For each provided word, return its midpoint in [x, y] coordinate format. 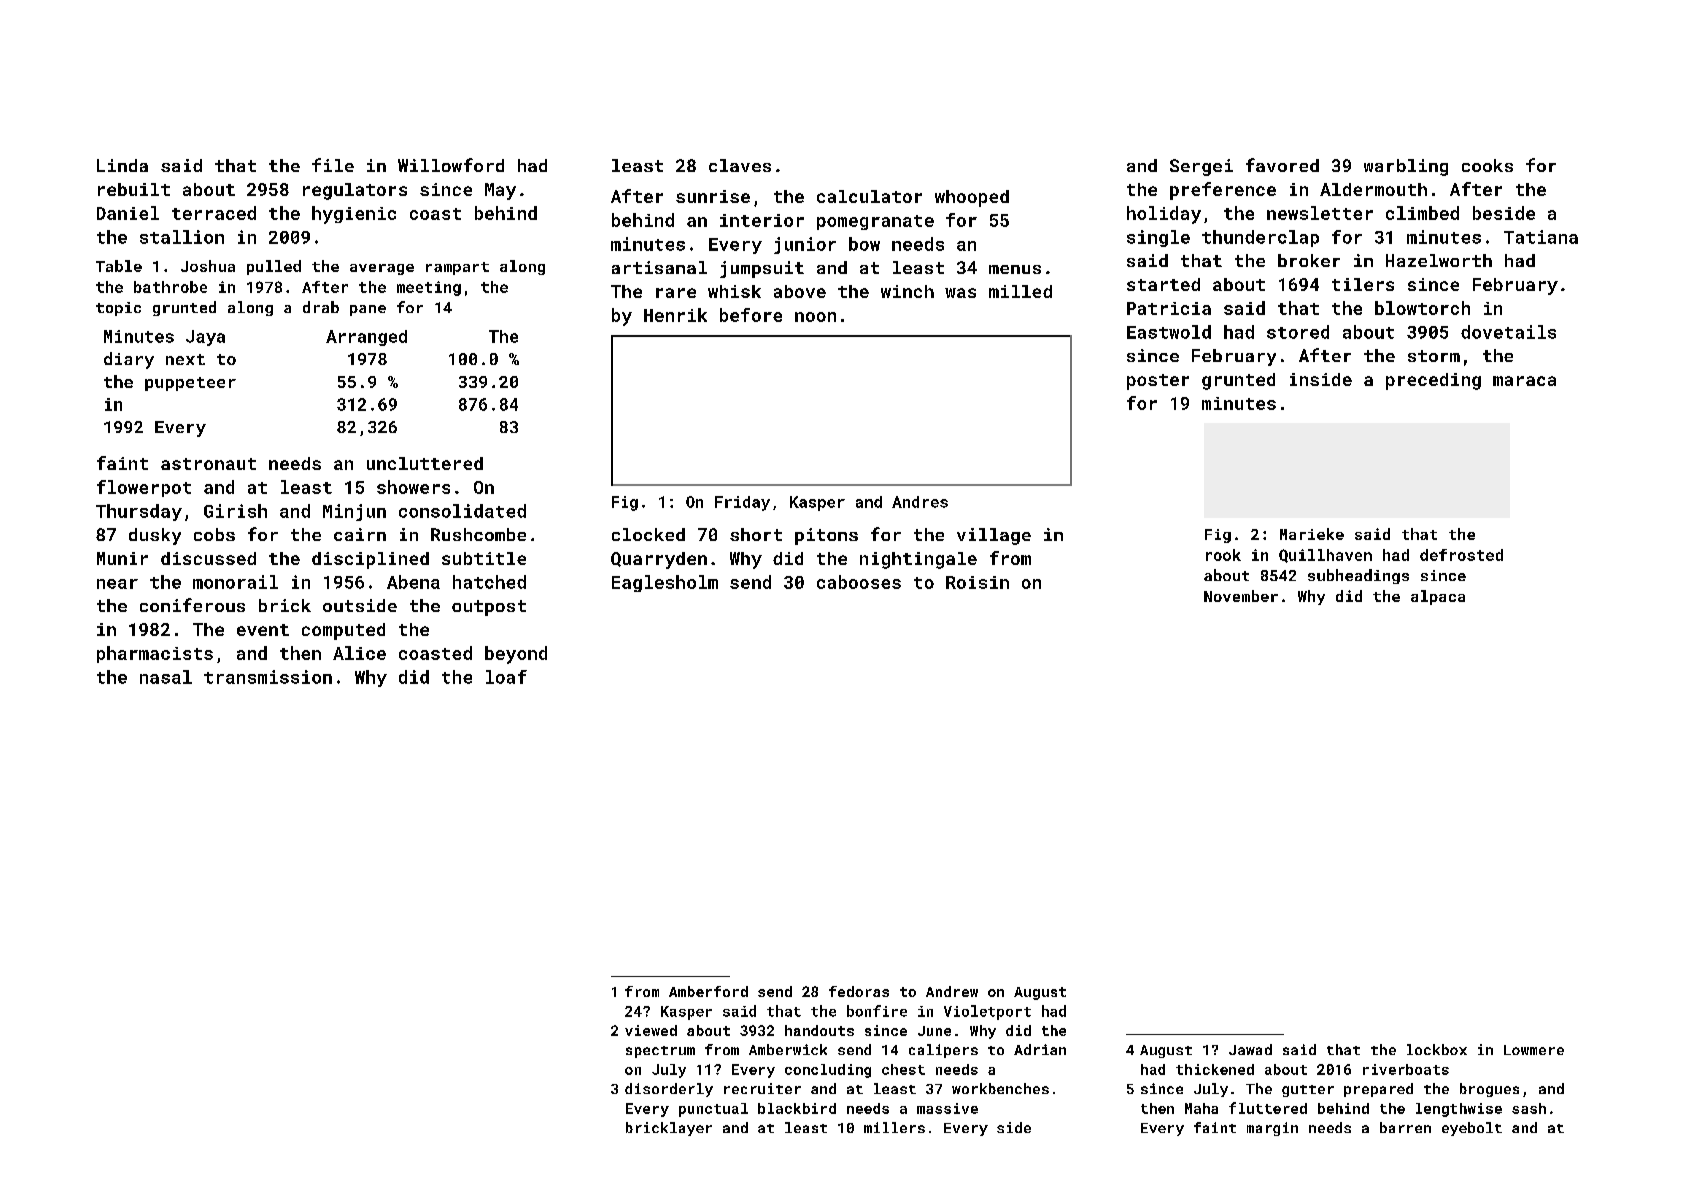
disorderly [669, 1090]
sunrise [713, 196]
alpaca [1438, 597]
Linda [122, 165]
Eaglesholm [665, 583]
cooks [1487, 165]
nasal [166, 677]
